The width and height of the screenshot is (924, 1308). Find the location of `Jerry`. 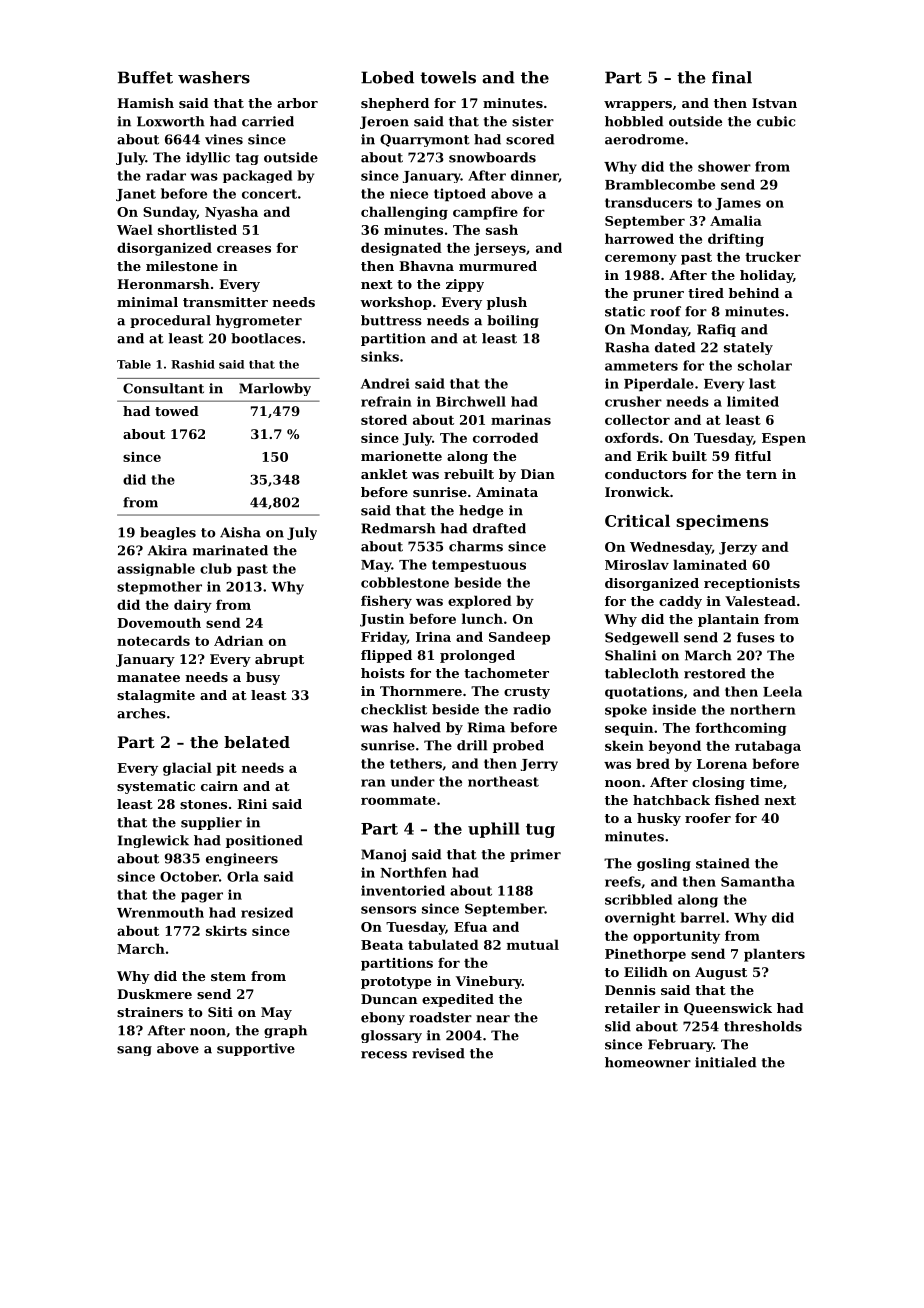

Jerry is located at coordinates (539, 765).
